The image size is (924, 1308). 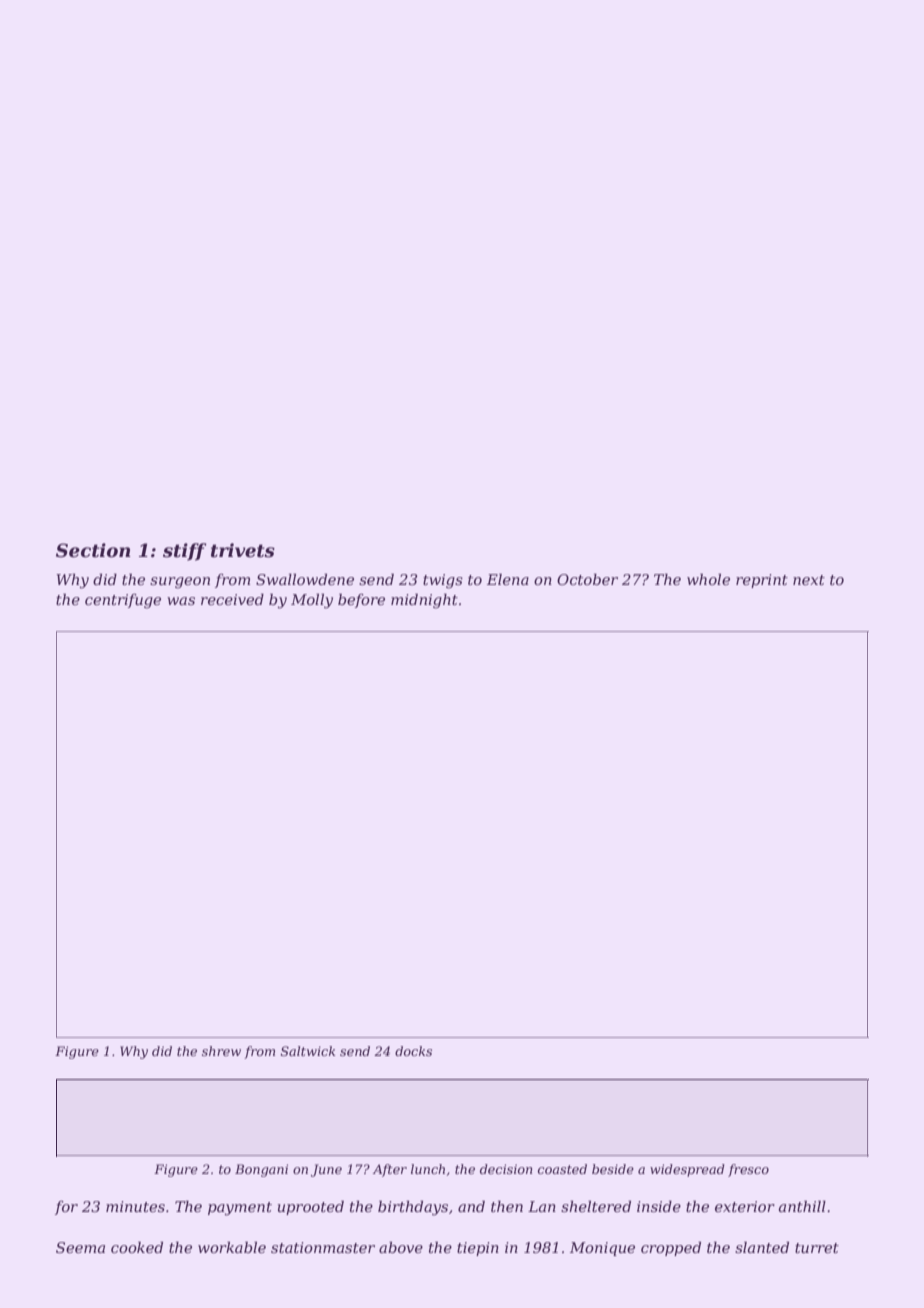 What do you see at coordinates (508, 579) in the screenshot?
I see `Elena` at bounding box center [508, 579].
